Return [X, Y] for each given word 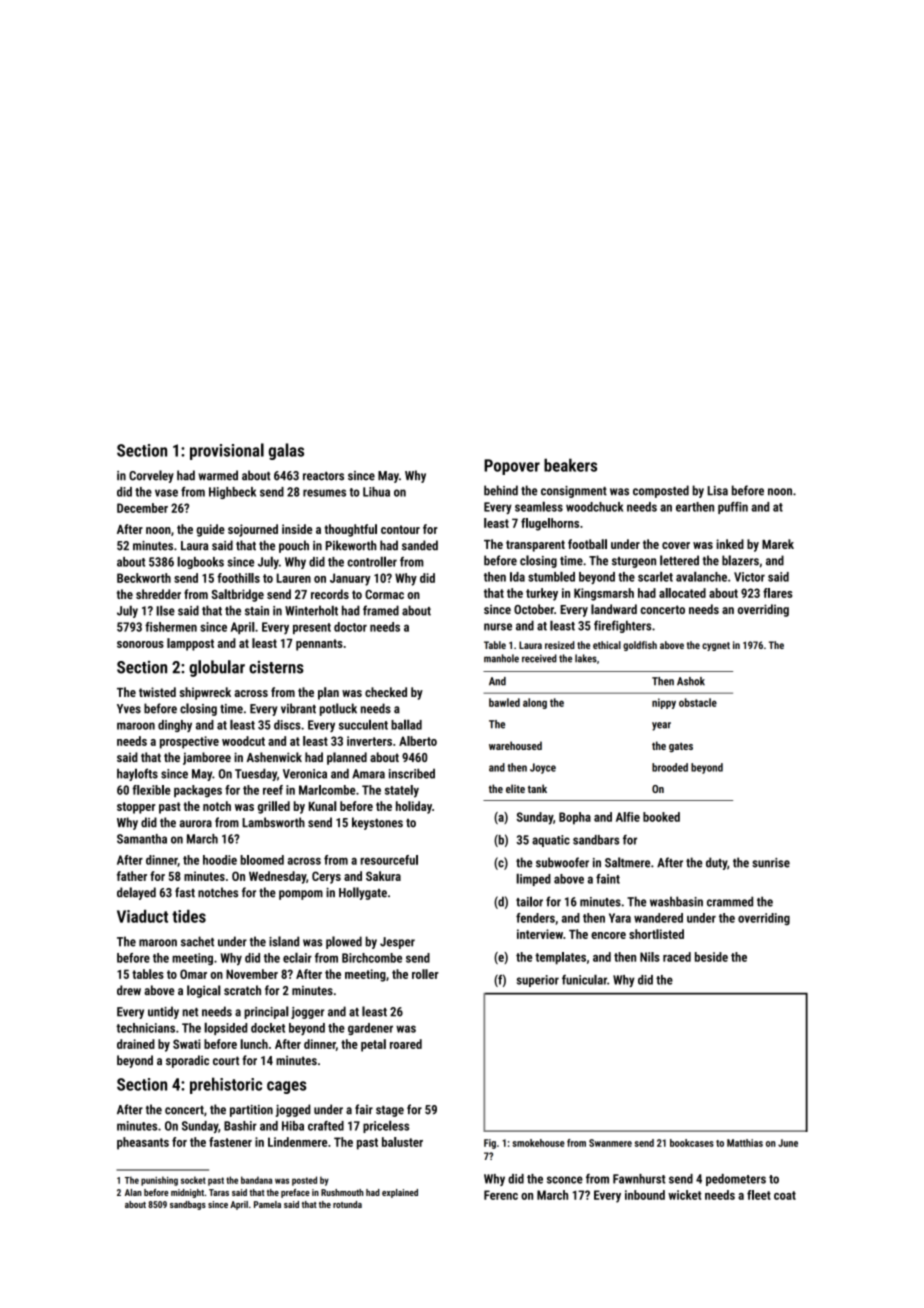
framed [381, 610]
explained [400, 1193]
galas [286, 451]
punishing [159, 1181]
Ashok [691, 681]
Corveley [151, 476]
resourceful [389, 860]
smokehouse [538, 1143]
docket [268, 1028]
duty [716, 863]
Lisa [718, 491]
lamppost [190, 644]
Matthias [745, 1143]
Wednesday [277, 877]
